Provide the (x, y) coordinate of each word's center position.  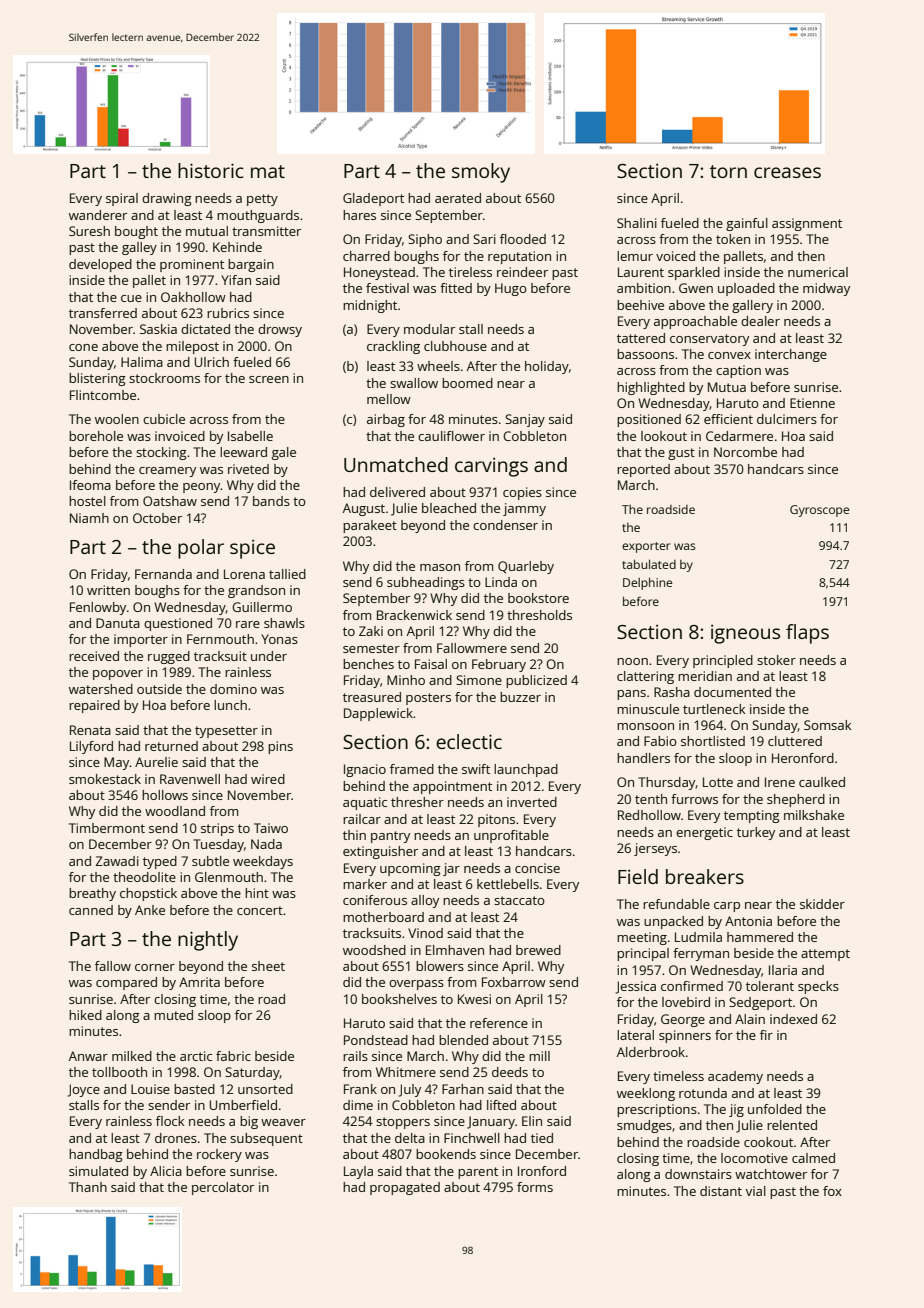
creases (787, 172)
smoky (481, 173)
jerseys (655, 849)
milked (132, 1056)
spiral (122, 199)
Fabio (660, 741)
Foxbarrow (514, 982)
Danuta (118, 623)
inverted (532, 802)
